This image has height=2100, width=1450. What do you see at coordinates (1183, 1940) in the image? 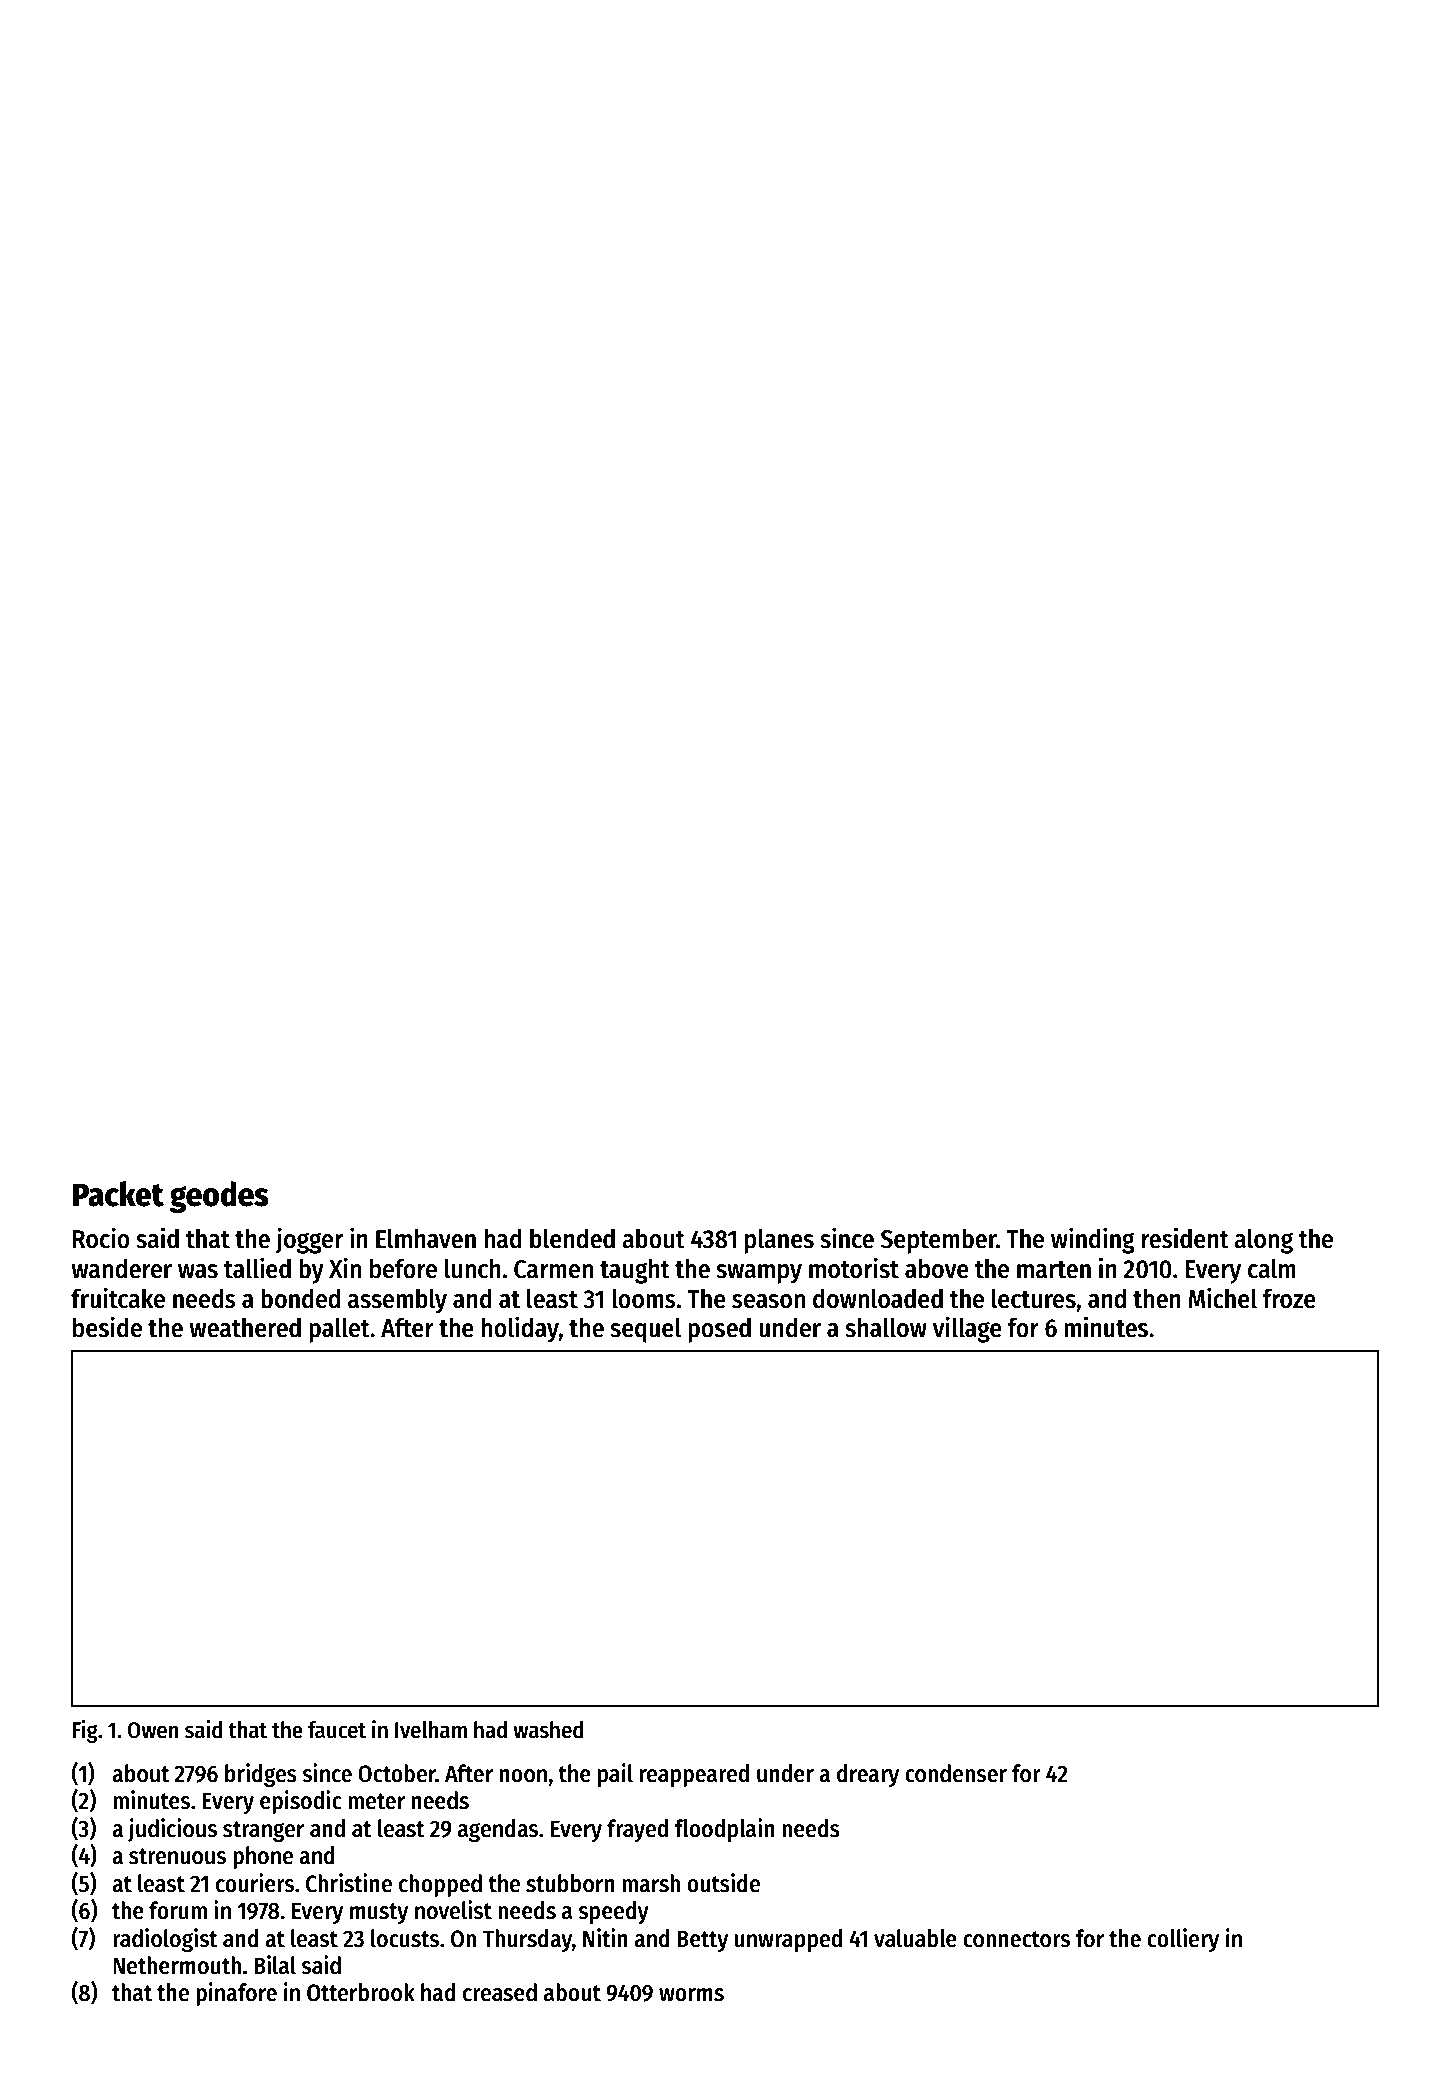
I see `colliery` at bounding box center [1183, 1940].
